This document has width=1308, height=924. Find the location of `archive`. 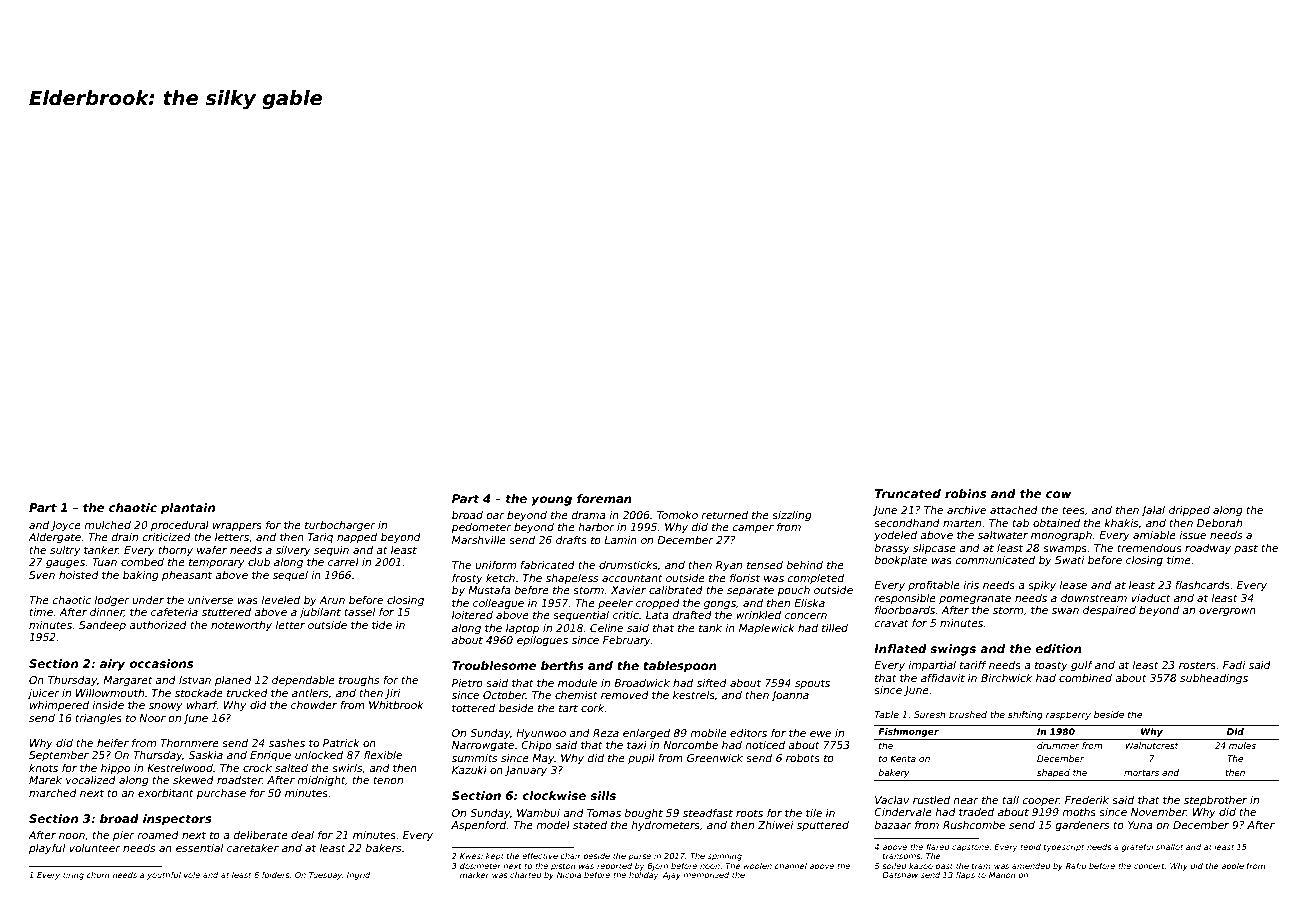

archive is located at coordinates (966, 510).
